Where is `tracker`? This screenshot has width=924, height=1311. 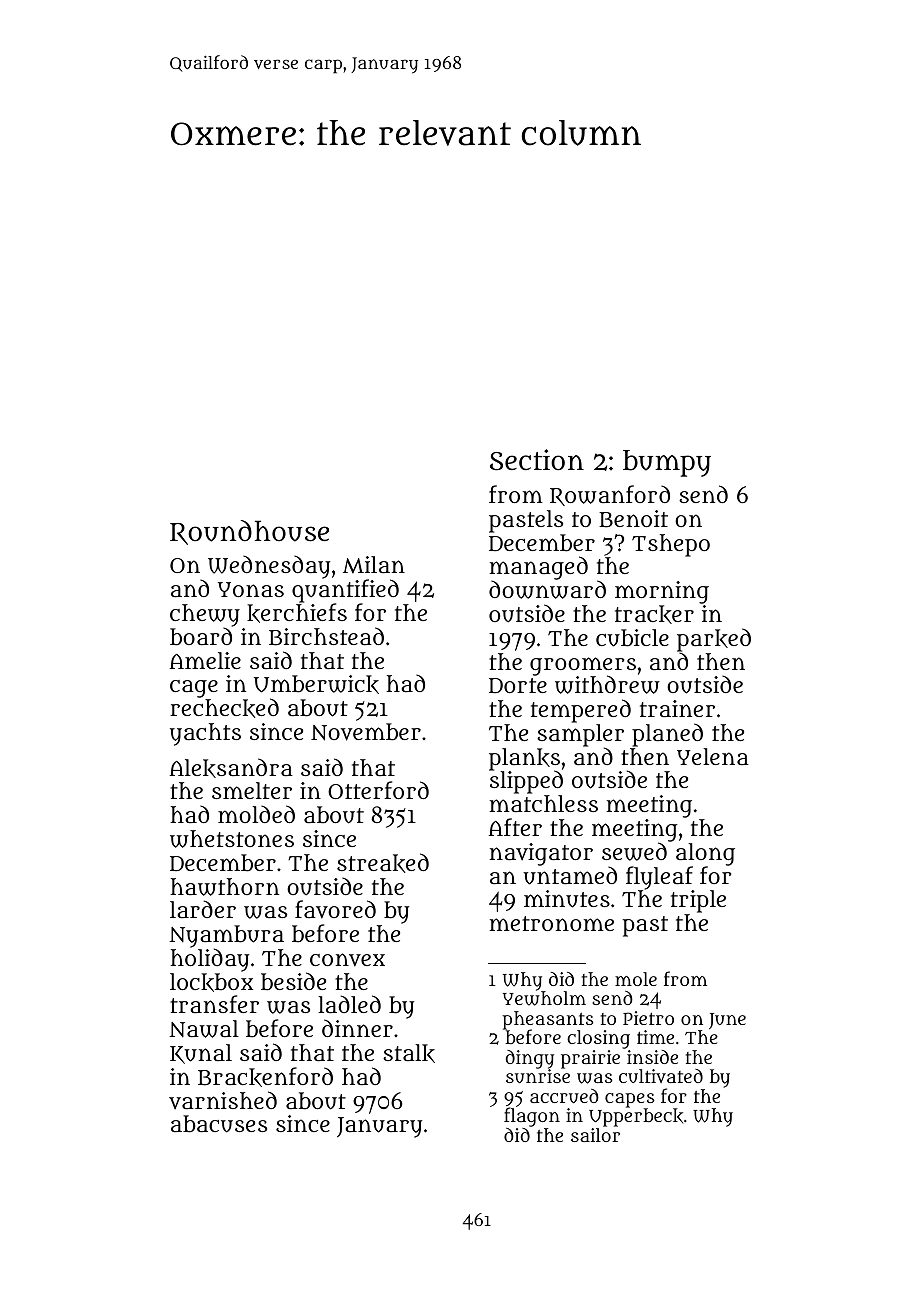 tracker is located at coordinates (654, 614).
